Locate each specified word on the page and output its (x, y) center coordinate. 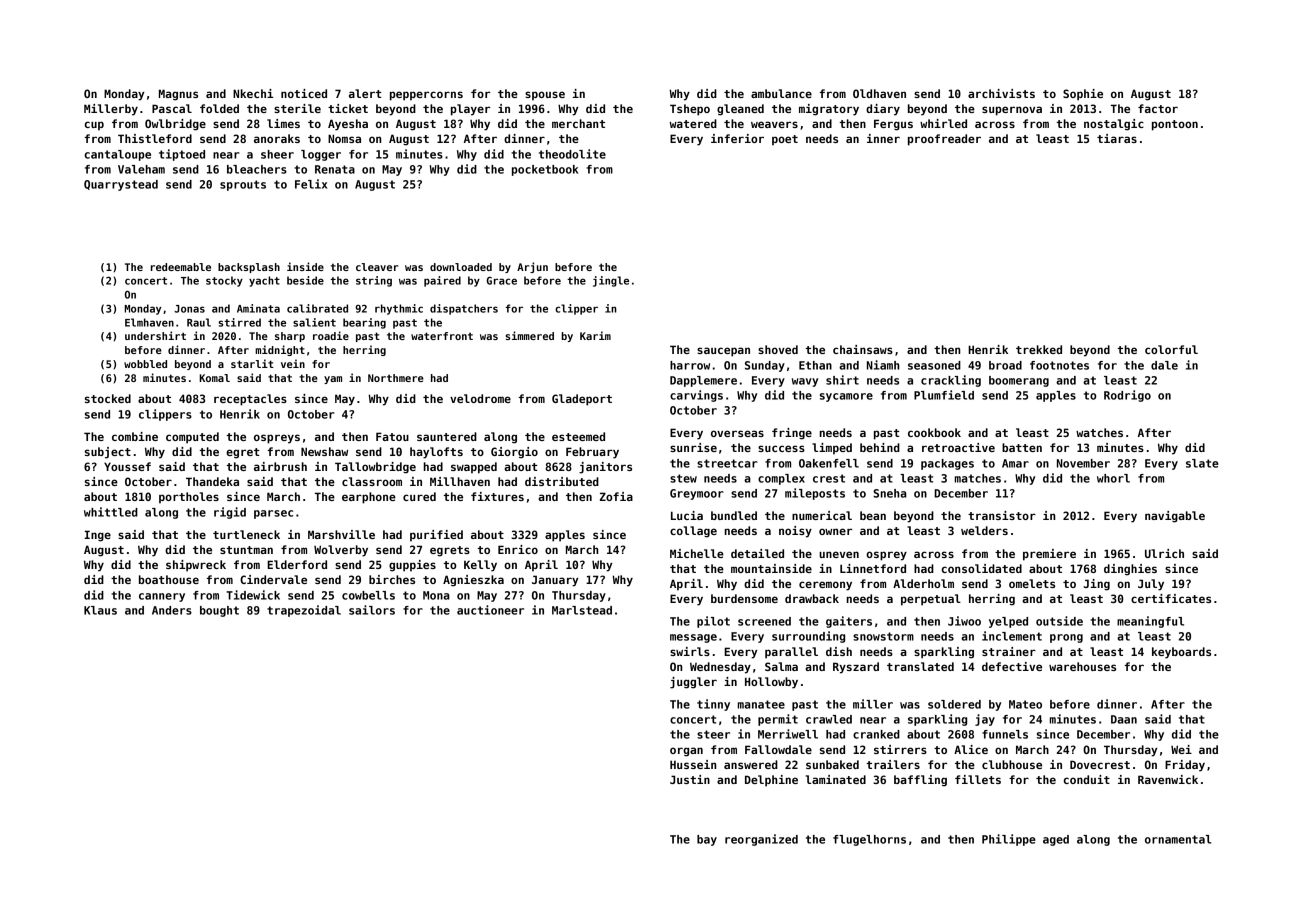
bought (219, 611)
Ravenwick (1168, 779)
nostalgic (1114, 125)
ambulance (781, 93)
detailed (757, 553)
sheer (277, 154)
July (1151, 585)
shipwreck (196, 566)
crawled (829, 719)
